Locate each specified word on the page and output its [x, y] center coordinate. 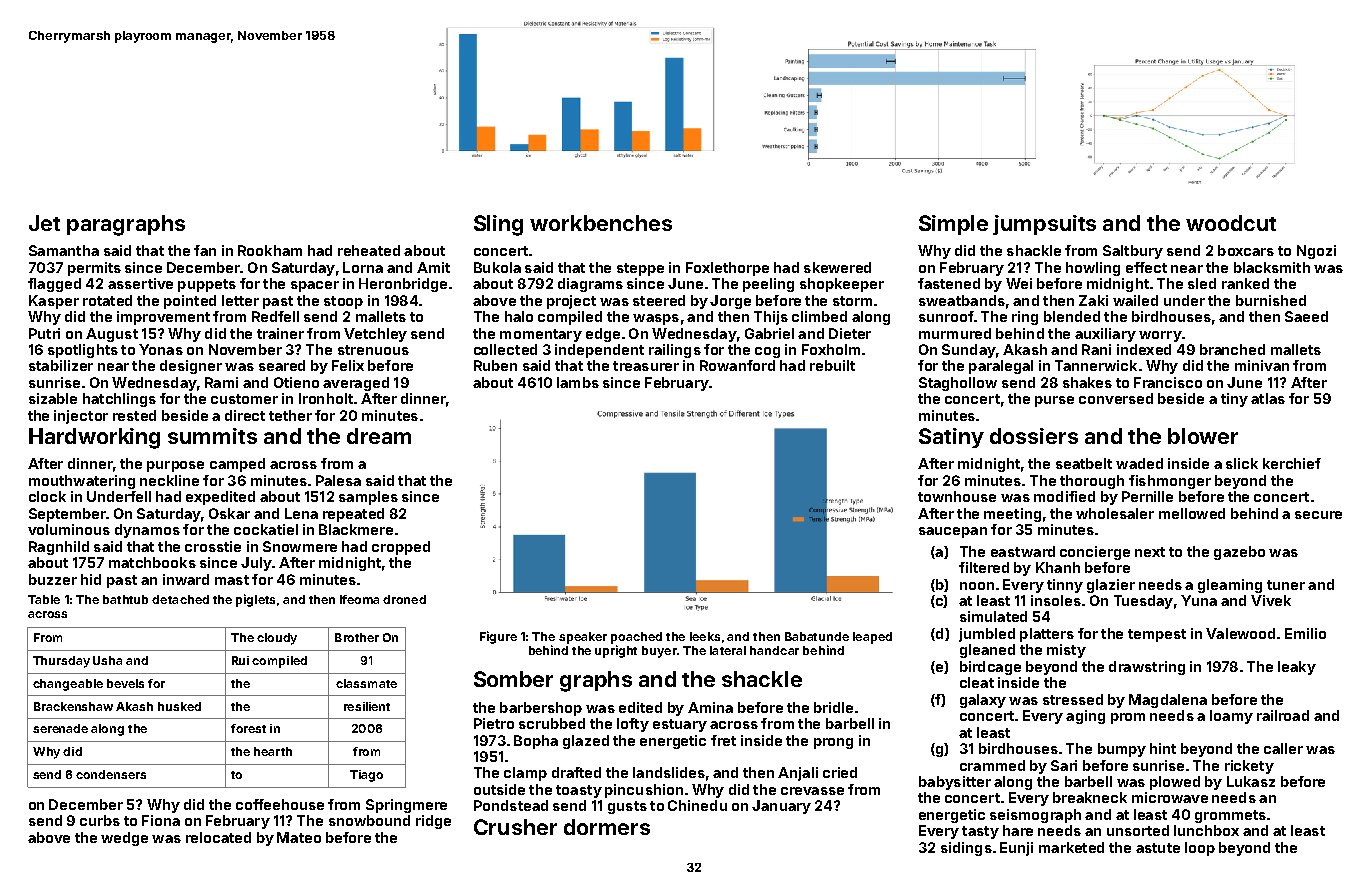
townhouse [957, 496]
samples [368, 498]
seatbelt [1084, 463]
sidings [966, 849]
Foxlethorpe [727, 269]
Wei [1019, 283]
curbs [100, 820]
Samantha [64, 250]
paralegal [1001, 367]
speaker [583, 638]
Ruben [495, 365]
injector [81, 417]
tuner [1286, 585]
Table [44, 599]
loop [1200, 849]
